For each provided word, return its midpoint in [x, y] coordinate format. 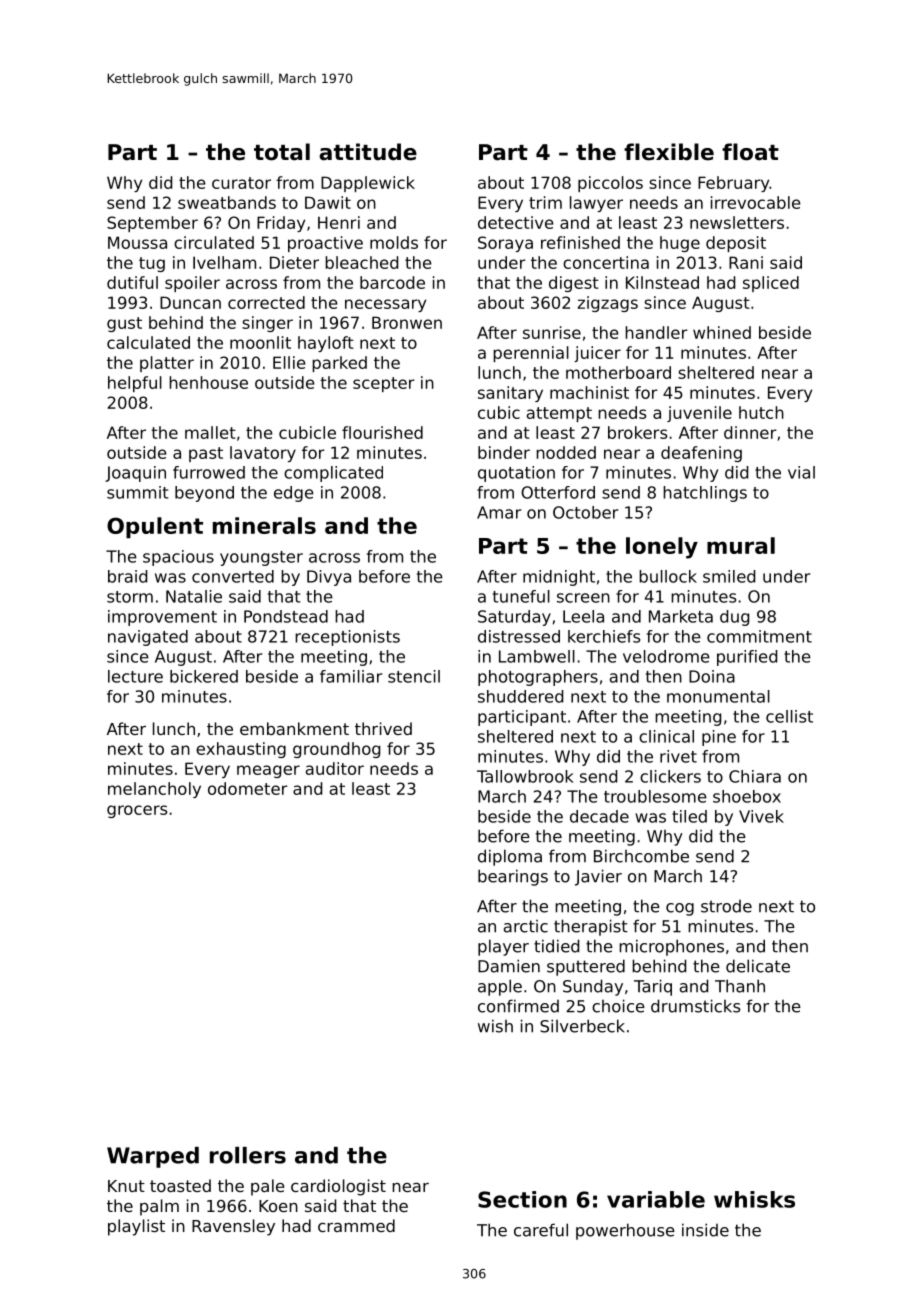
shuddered [520, 696]
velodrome [666, 656]
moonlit [260, 342]
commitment [759, 636]
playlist [136, 1227]
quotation [516, 474]
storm [130, 597]
